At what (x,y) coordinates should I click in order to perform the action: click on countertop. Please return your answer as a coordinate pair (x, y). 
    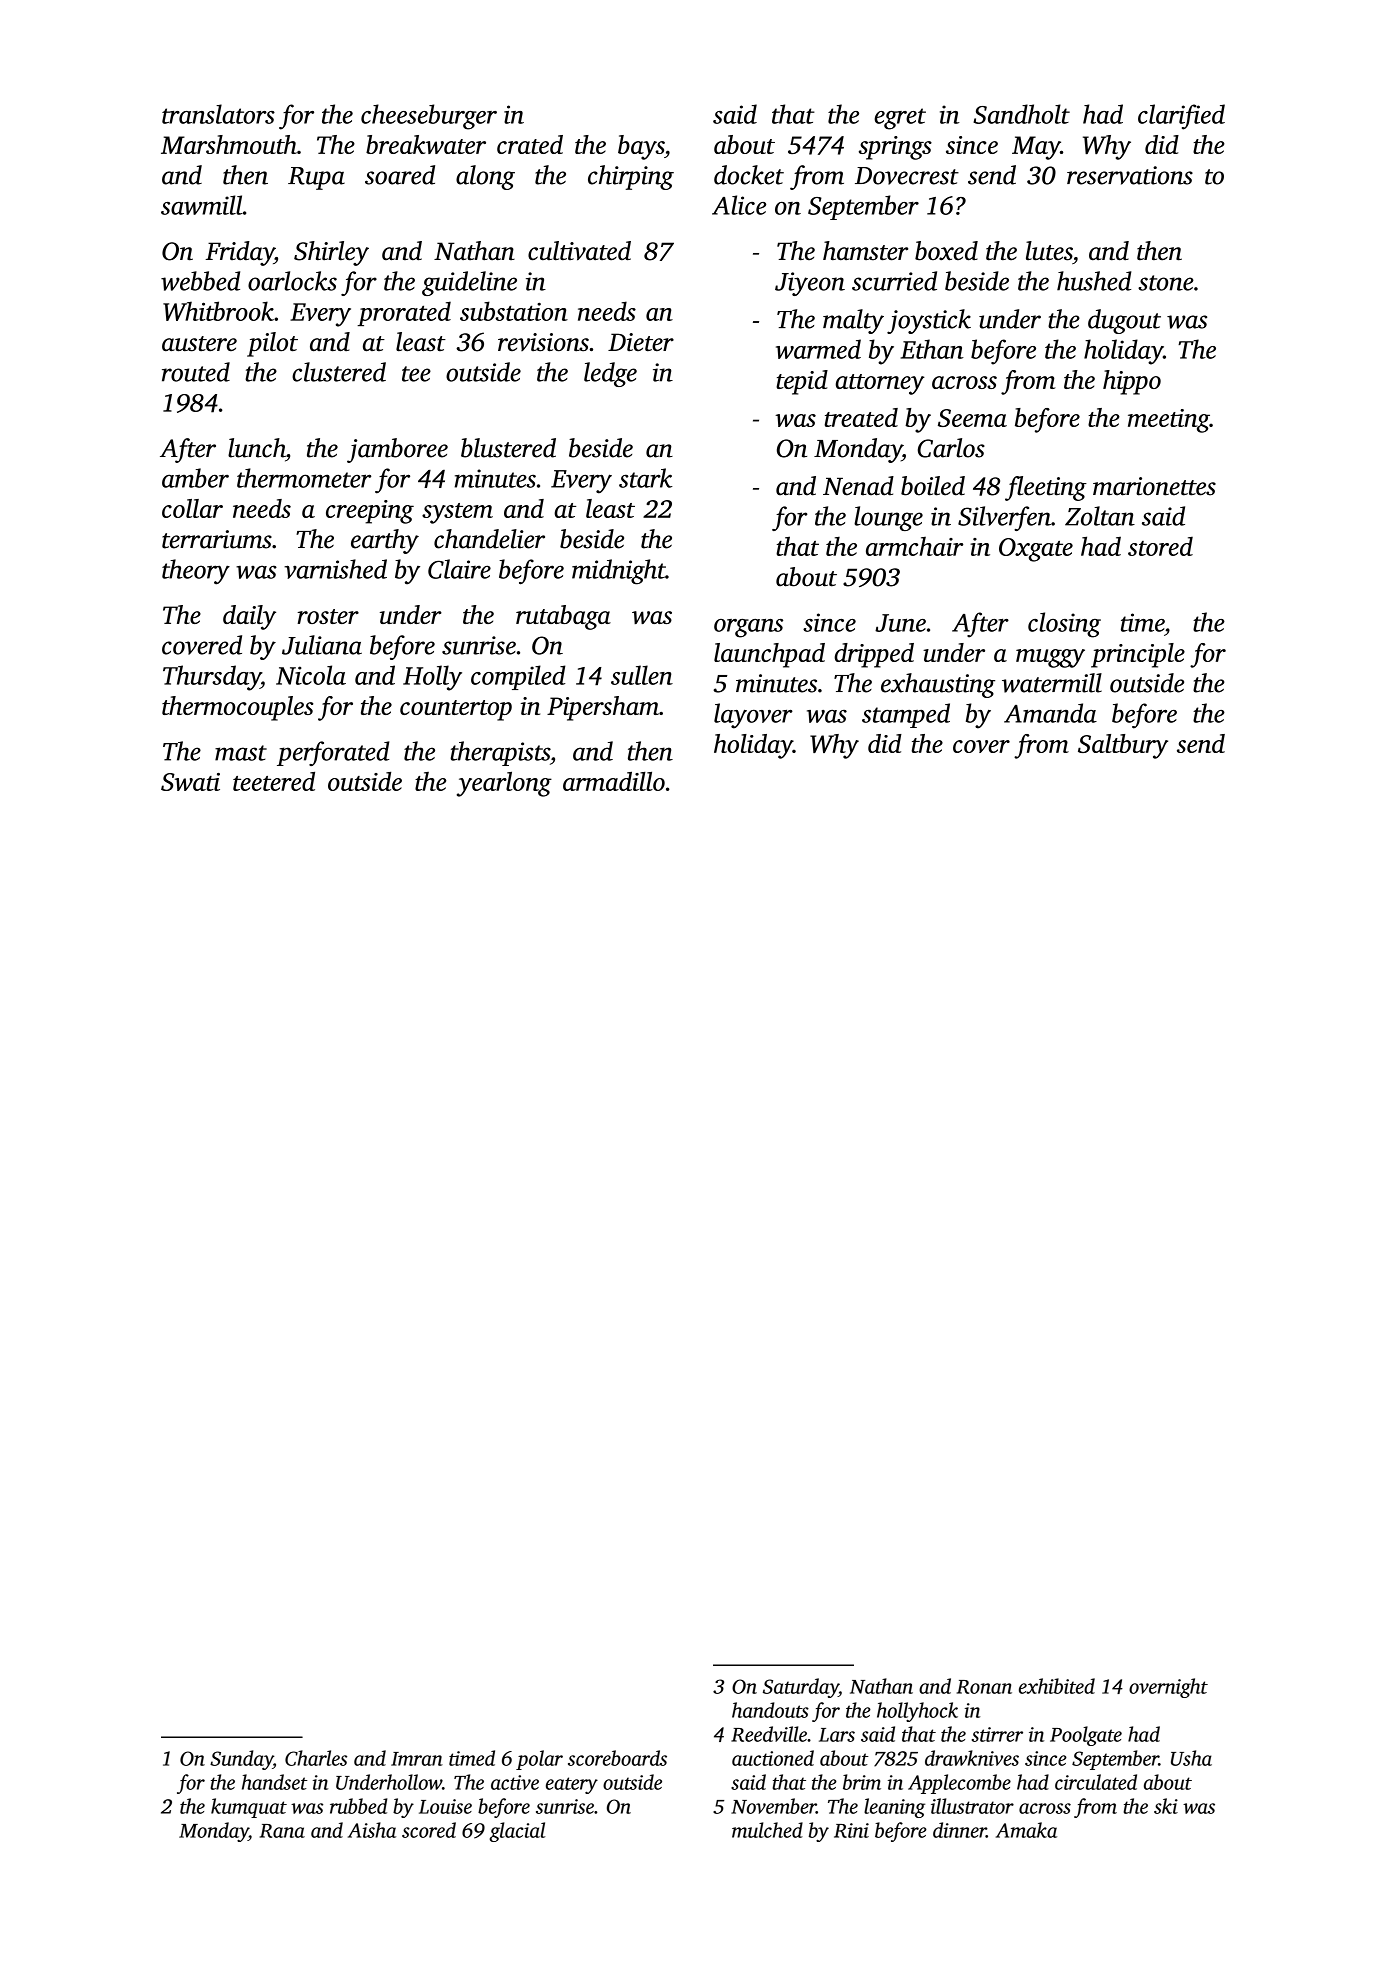
    Looking at the image, I should click on (456, 710).
